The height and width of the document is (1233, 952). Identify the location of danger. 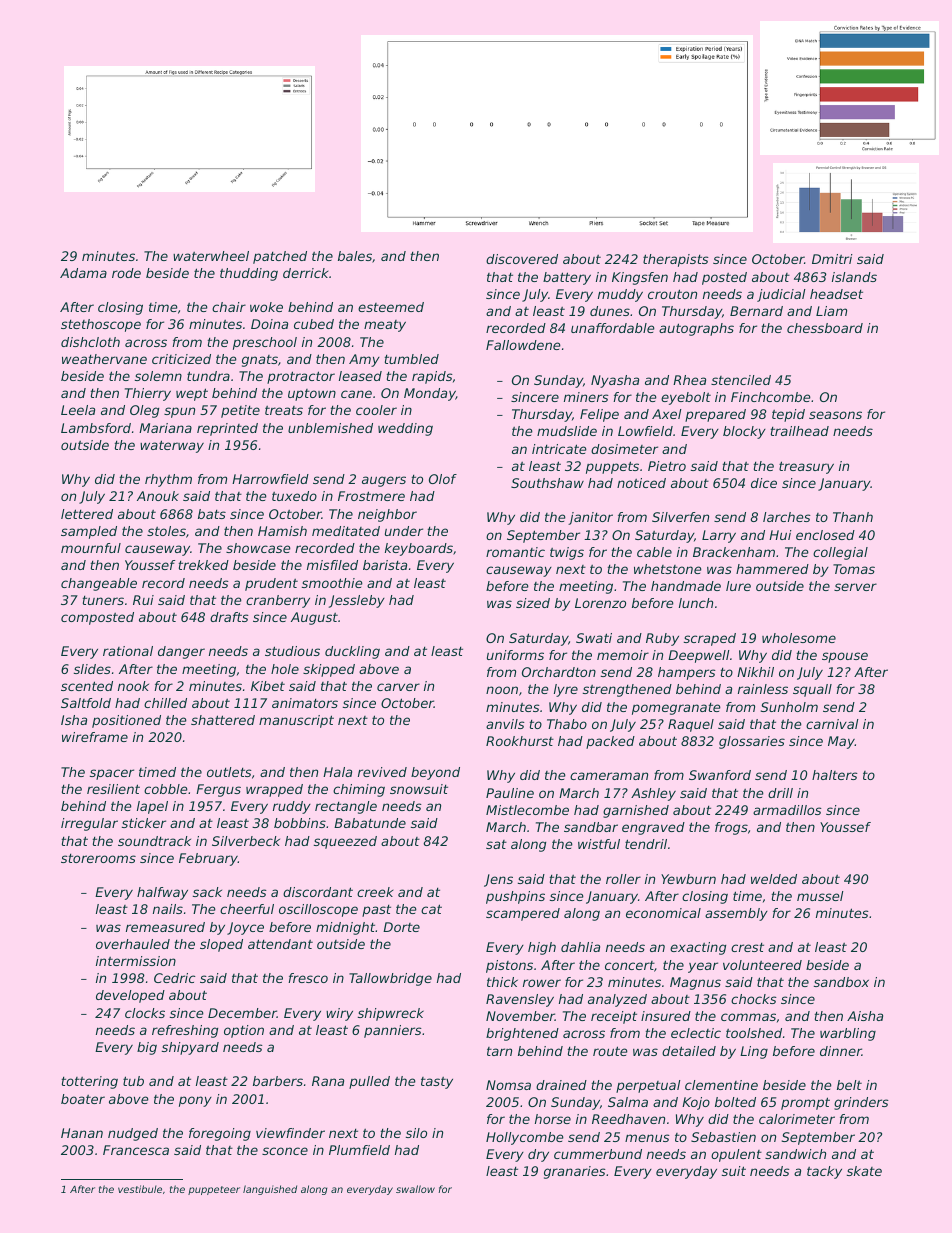
(181, 652).
